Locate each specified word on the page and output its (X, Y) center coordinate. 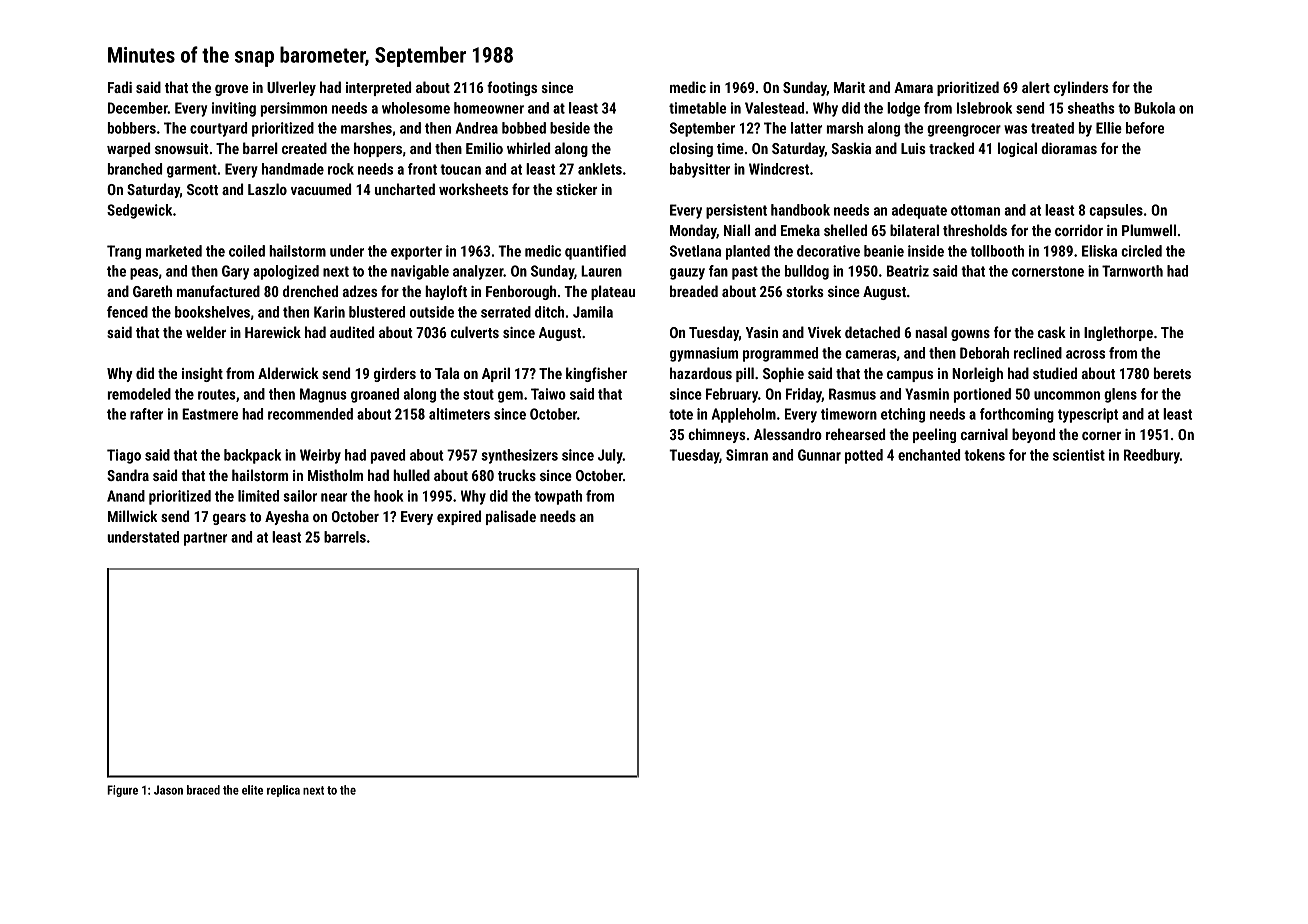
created (304, 148)
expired (459, 517)
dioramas (1069, 148)
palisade (511, 517)
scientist (1079, 455)
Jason (168, 790)
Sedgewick (139, 211)
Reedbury (1152, 456)
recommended (310, 414)
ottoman (975, 210)
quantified (595, 252)
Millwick (132, 516)
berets (1172, 373)
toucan (460, 169)
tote (681, 414)
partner (205, 539)
